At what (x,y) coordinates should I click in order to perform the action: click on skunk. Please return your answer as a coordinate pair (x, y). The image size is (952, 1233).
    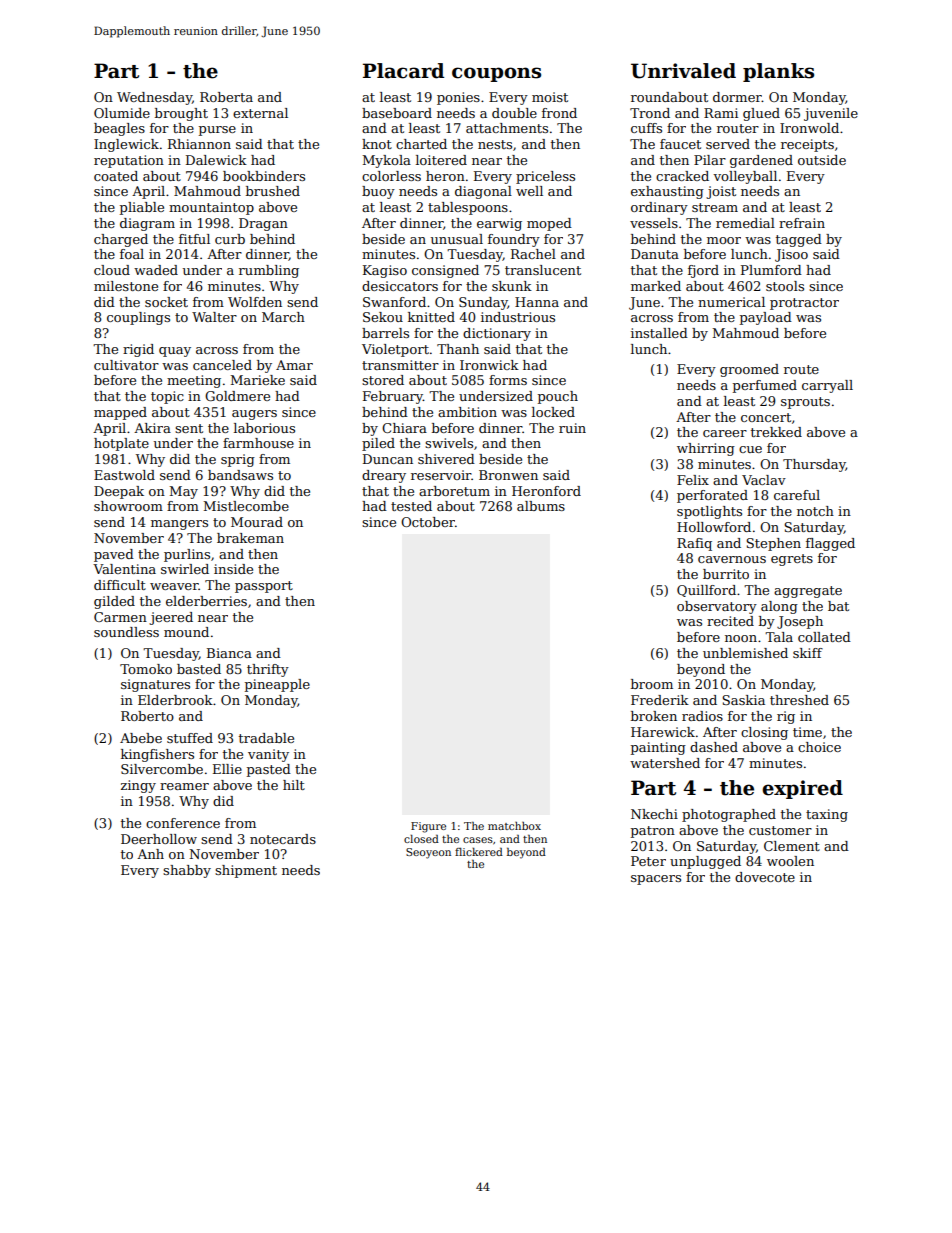
    Looking at the image, I should click on (512, 286).
